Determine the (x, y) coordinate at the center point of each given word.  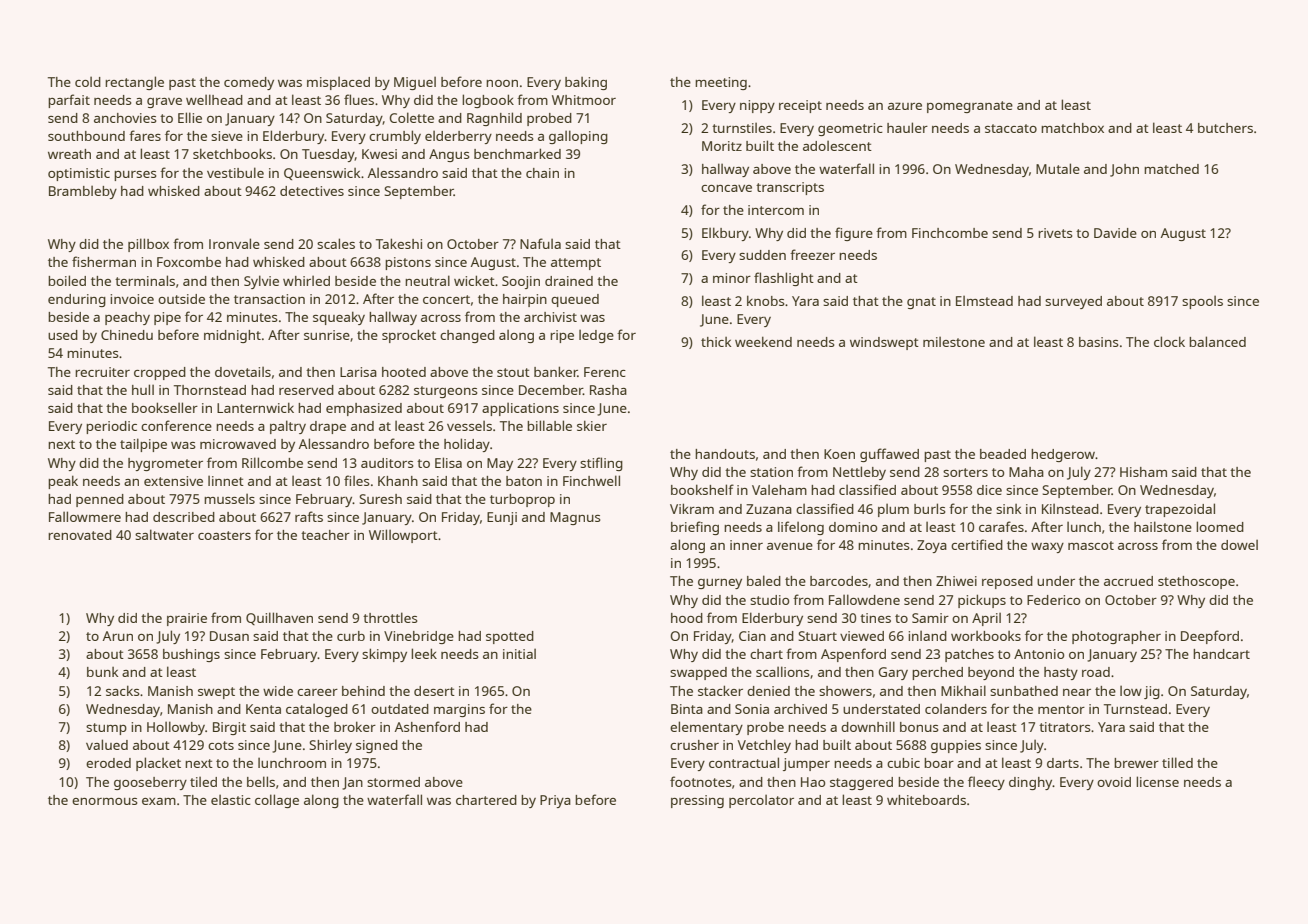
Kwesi (379, 154)
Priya (555, 801)
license (1157, 781)
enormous (104, 801)
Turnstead (1135, 709)
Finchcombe (950, 233)
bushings (191, 655)
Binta (687, 709)
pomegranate (970, 107)
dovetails (243, 372)
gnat (921, 303)
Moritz (722, 146)
